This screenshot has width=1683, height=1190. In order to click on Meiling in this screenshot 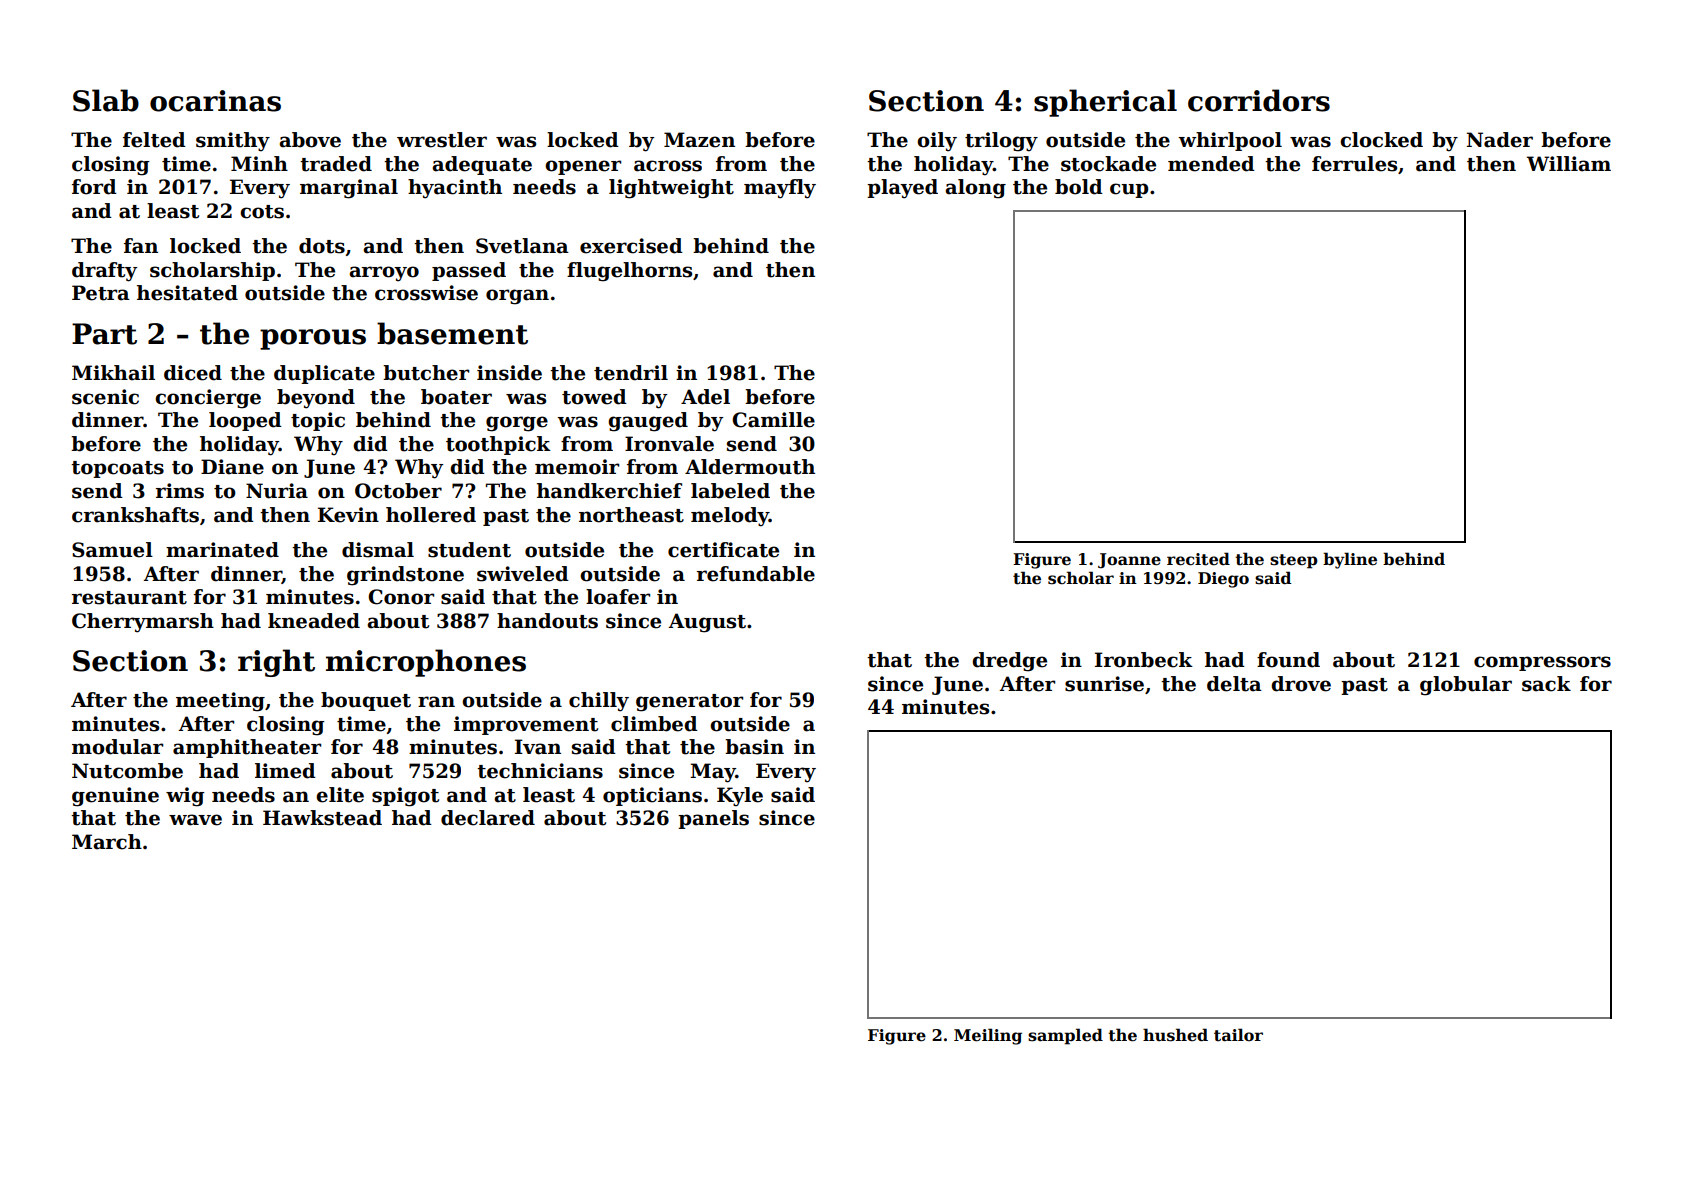, I will do `click(988, 1036)`.
